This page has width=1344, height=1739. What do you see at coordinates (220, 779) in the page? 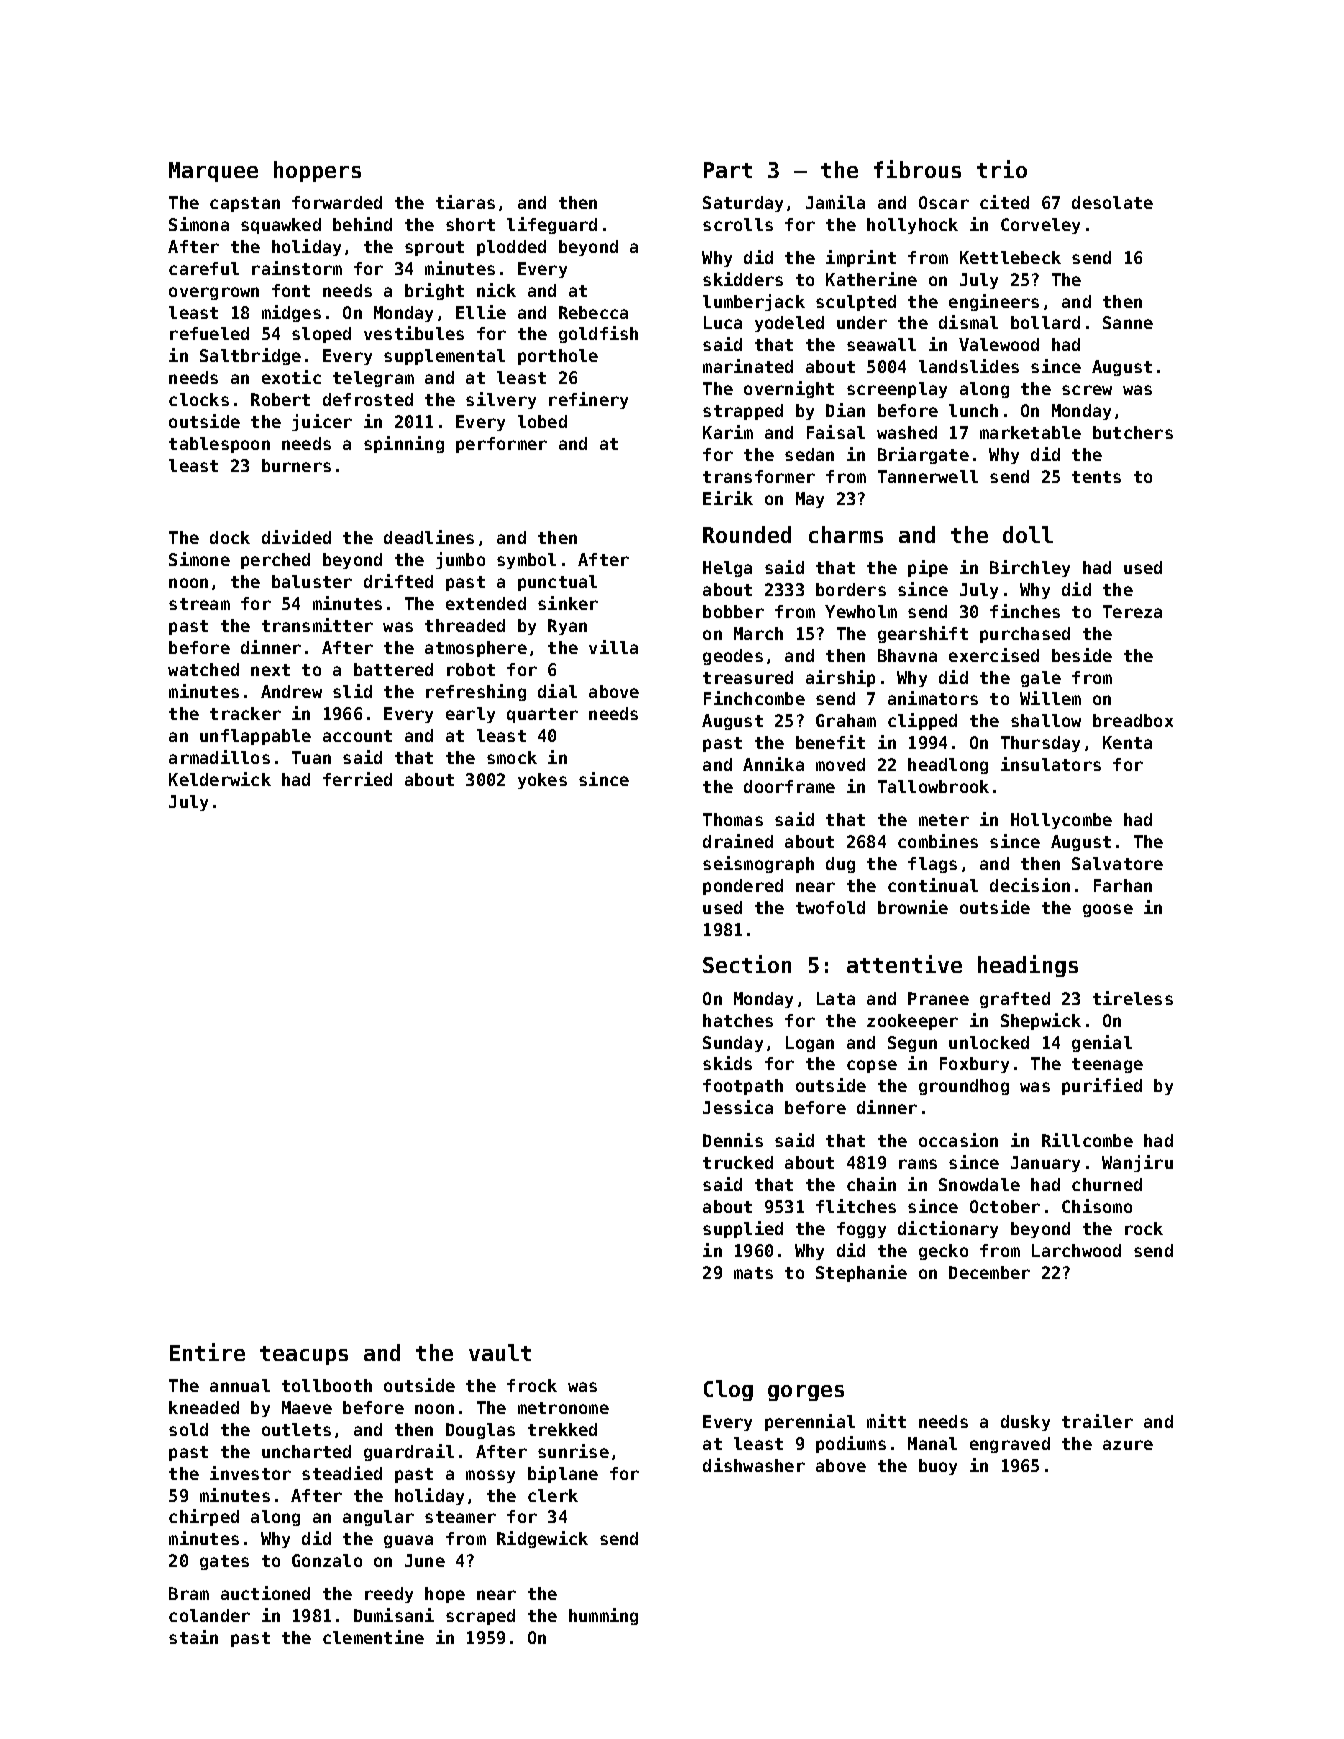
I see `Kelderwick` at bounding box center [220, 779].
